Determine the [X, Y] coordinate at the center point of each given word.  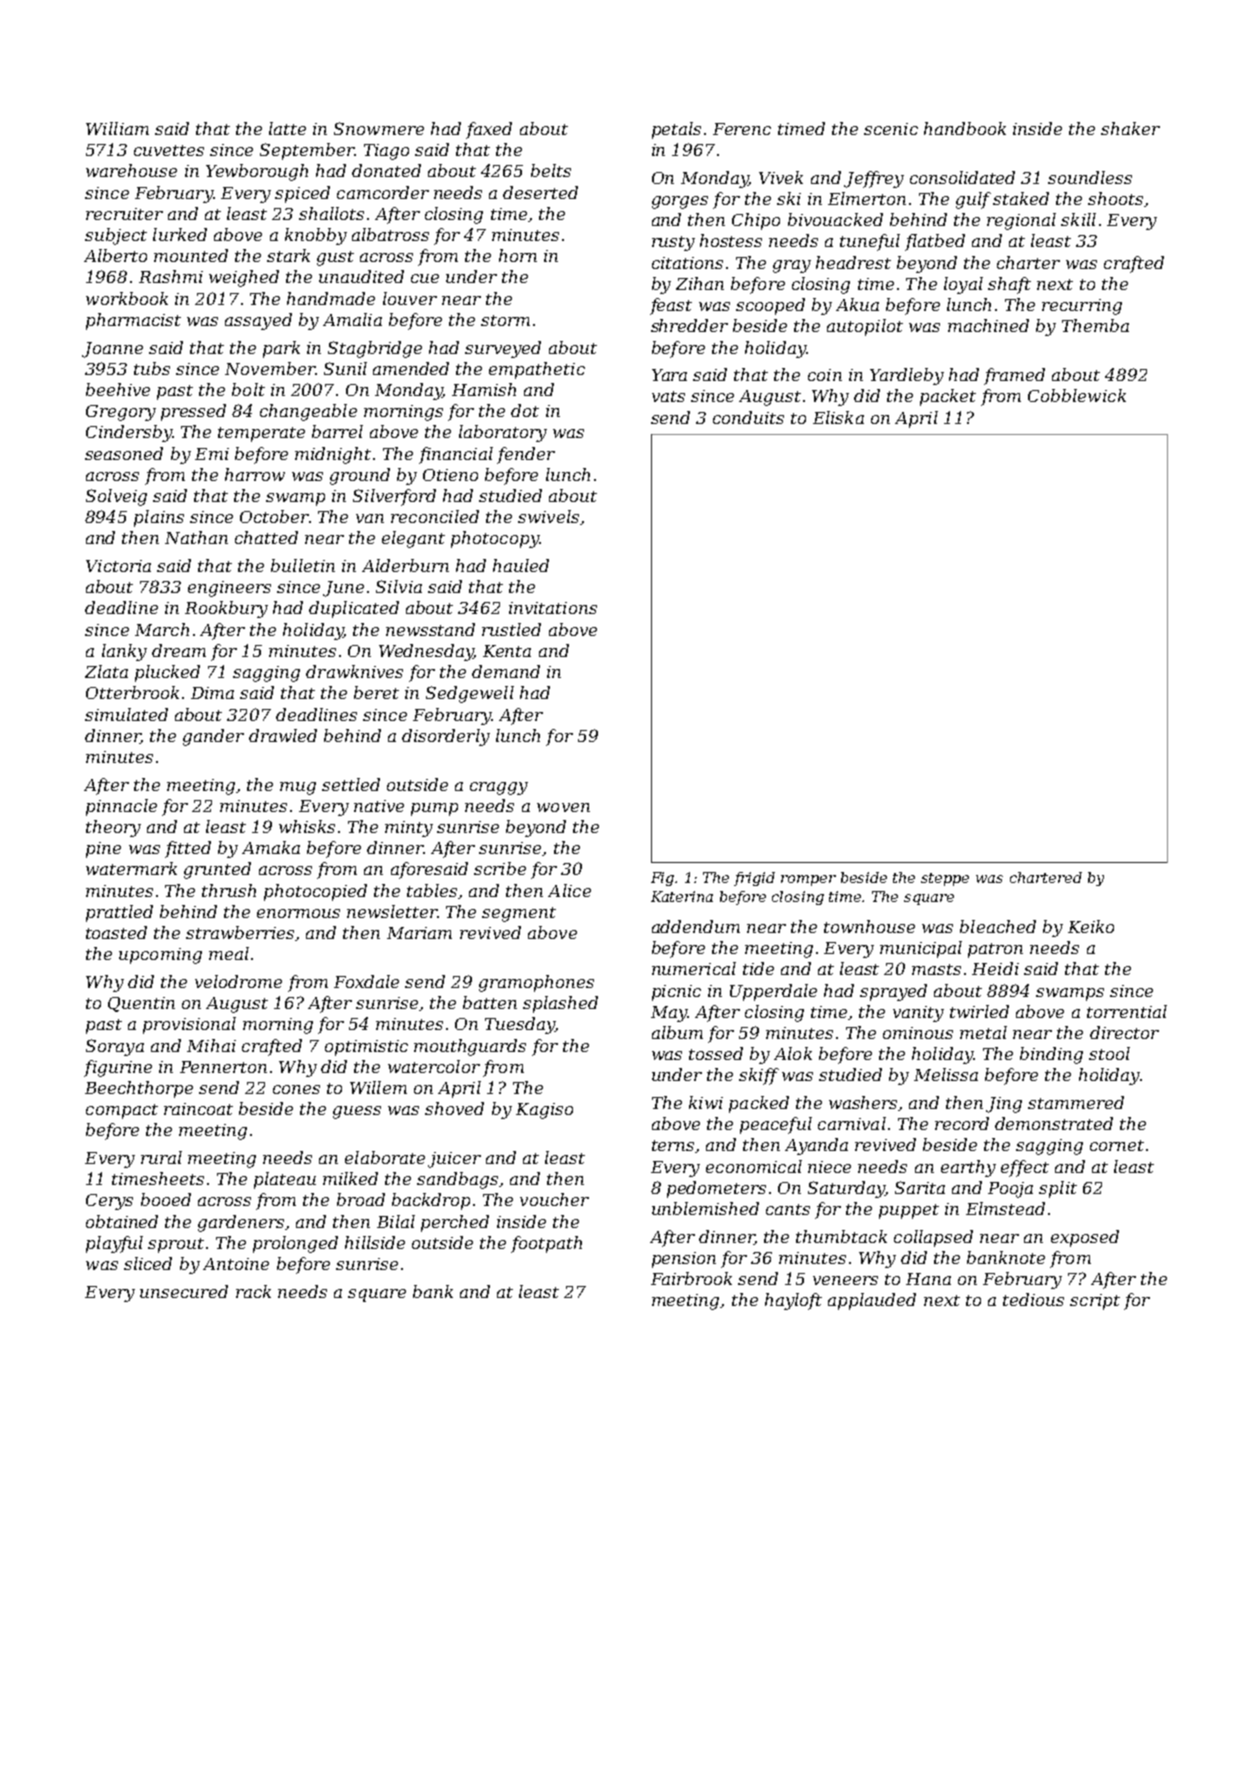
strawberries [240, 932]
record [962, 1123]
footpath [546, 1244]
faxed [489, 130]
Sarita [920, 1187]
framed [1014, 376]
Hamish [484, 389]
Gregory [121, 413]
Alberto [115, 255]
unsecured [184, 1291]
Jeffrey [874, 179]
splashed [560, 1004]
